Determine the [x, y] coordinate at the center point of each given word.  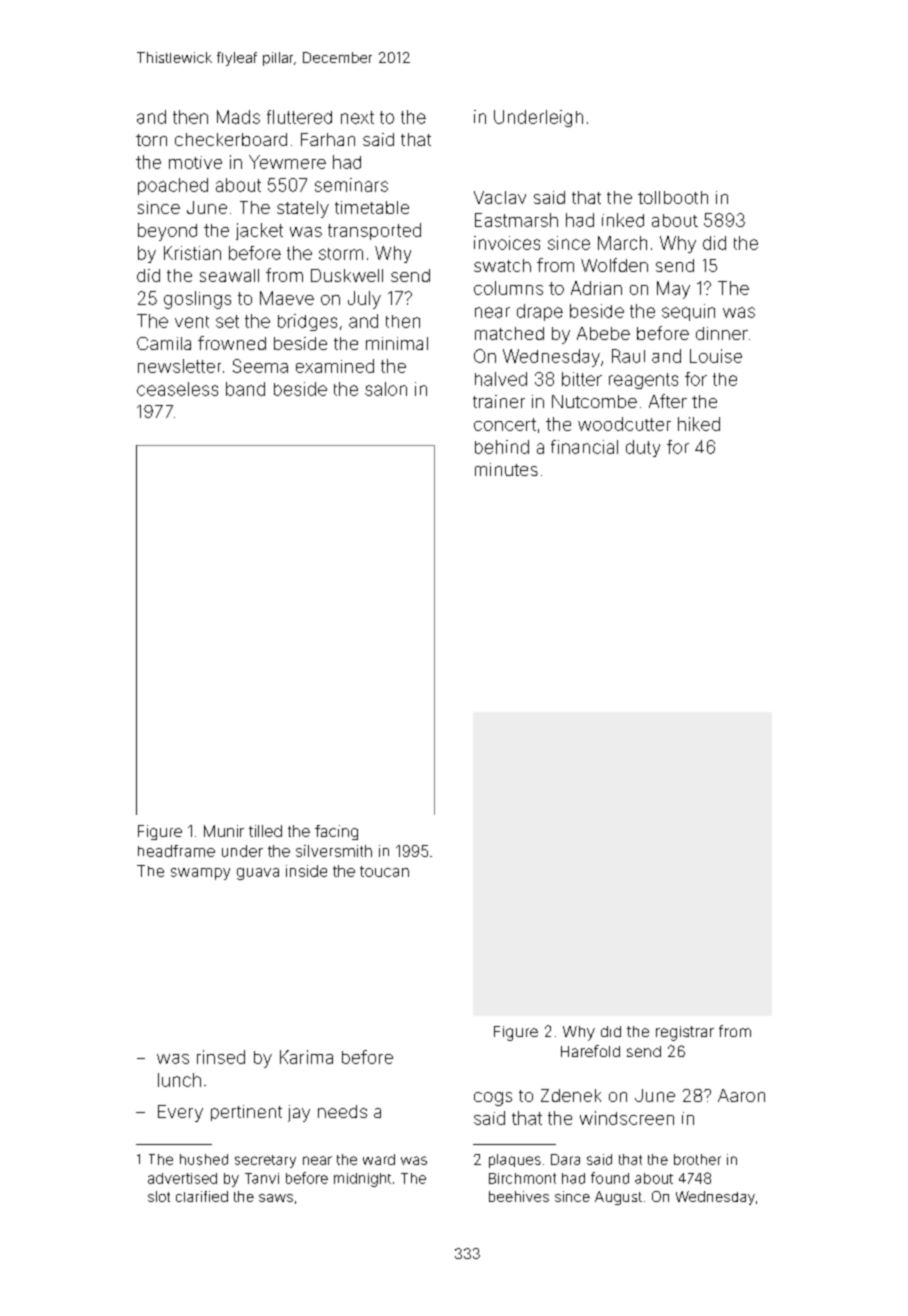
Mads [238, 117]
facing [336, 832]
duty [643, 448]
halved [501, 379]
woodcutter [624, 424]
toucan [384, 871]
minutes [506, 469]
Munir [224, 831]
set [227, 321]
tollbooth [673, 197]
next [357, 117]
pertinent [246, 1113]
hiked [699, 424]
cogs [493, 1099]
